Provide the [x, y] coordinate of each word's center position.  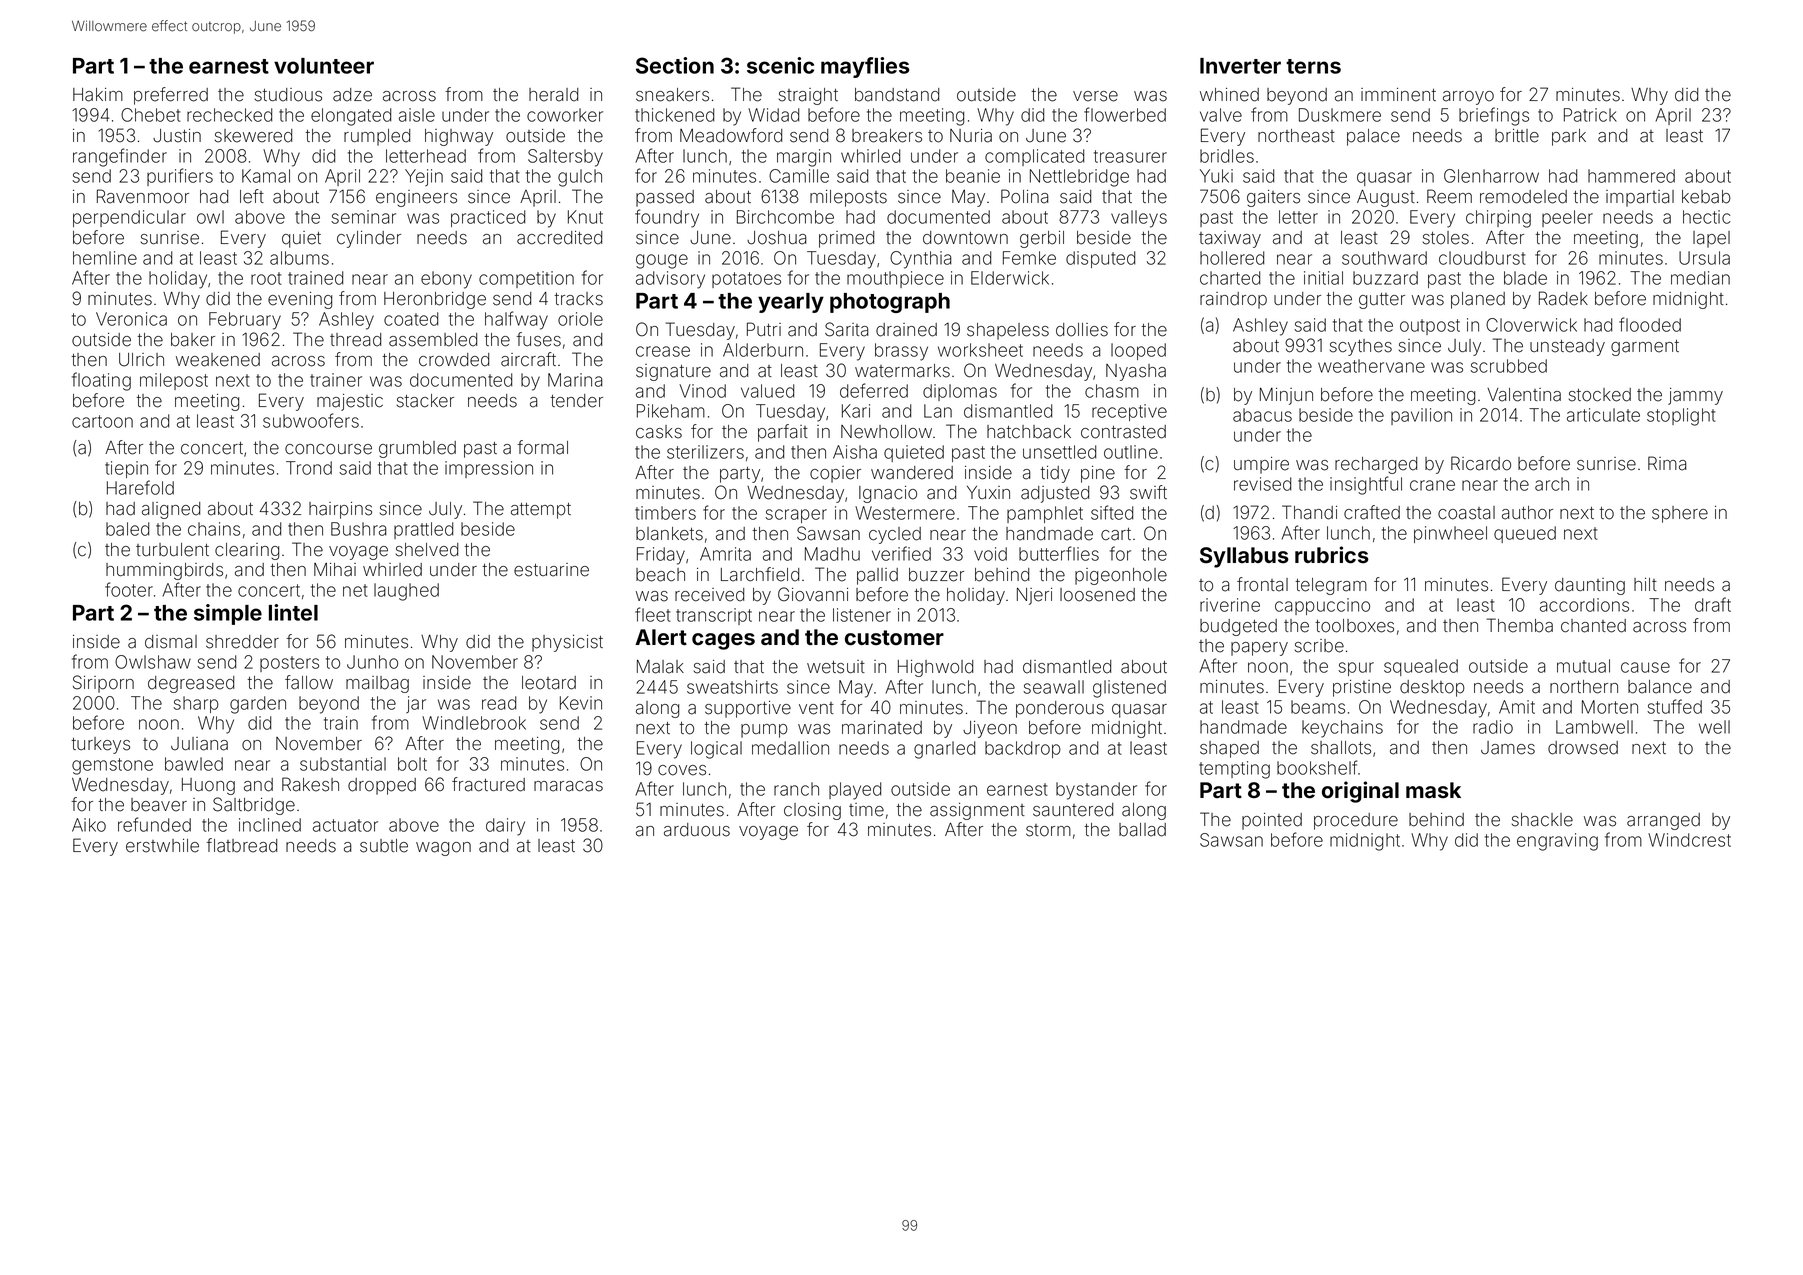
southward [1384, 258]
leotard [549, 683]
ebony [446, 280]
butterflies [1059, 553]
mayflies [865, 67]
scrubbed [1508, 366]
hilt [1645, 584]
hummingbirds [164, 571]
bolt [412, 764]
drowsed [1583, 748]
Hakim [98, 95]
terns [1313, 66]
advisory [670, 280]
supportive [748, 709]
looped [1138, 351]
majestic [350, 402]
